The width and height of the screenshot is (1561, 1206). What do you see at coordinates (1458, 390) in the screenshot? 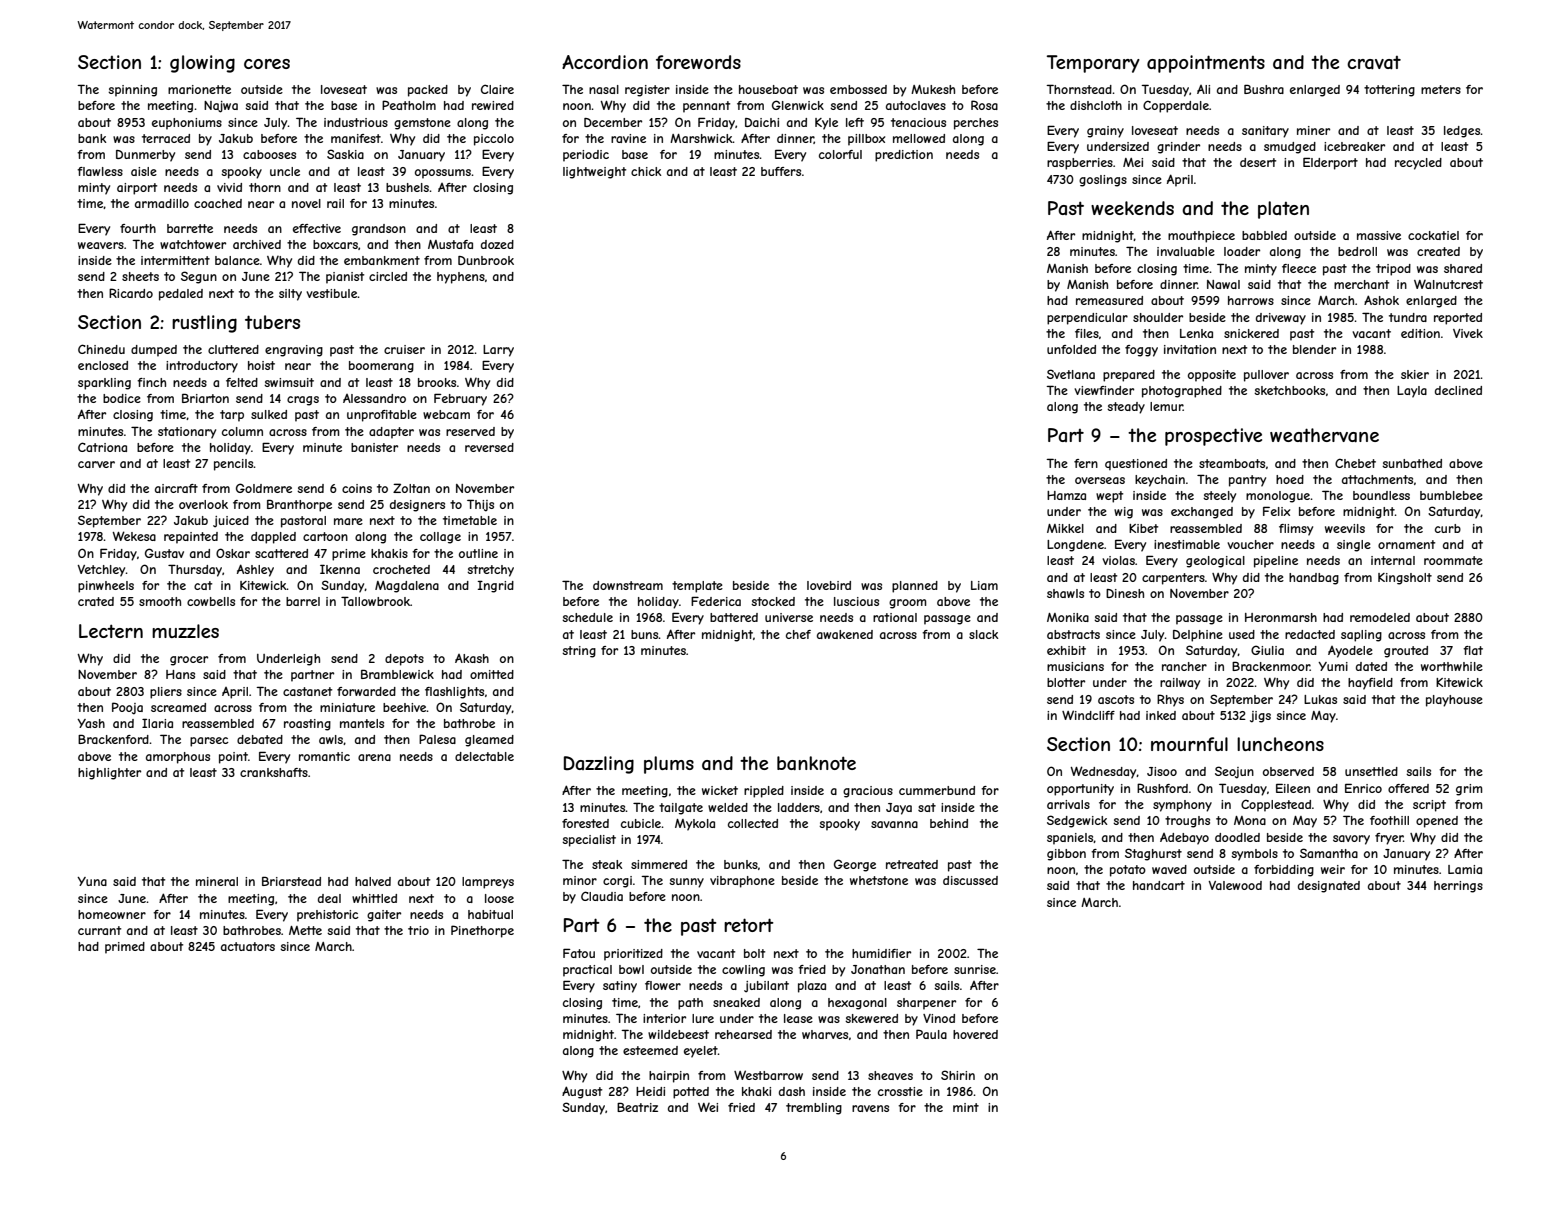
I see `declined` at bounding box center [1458, 390].
